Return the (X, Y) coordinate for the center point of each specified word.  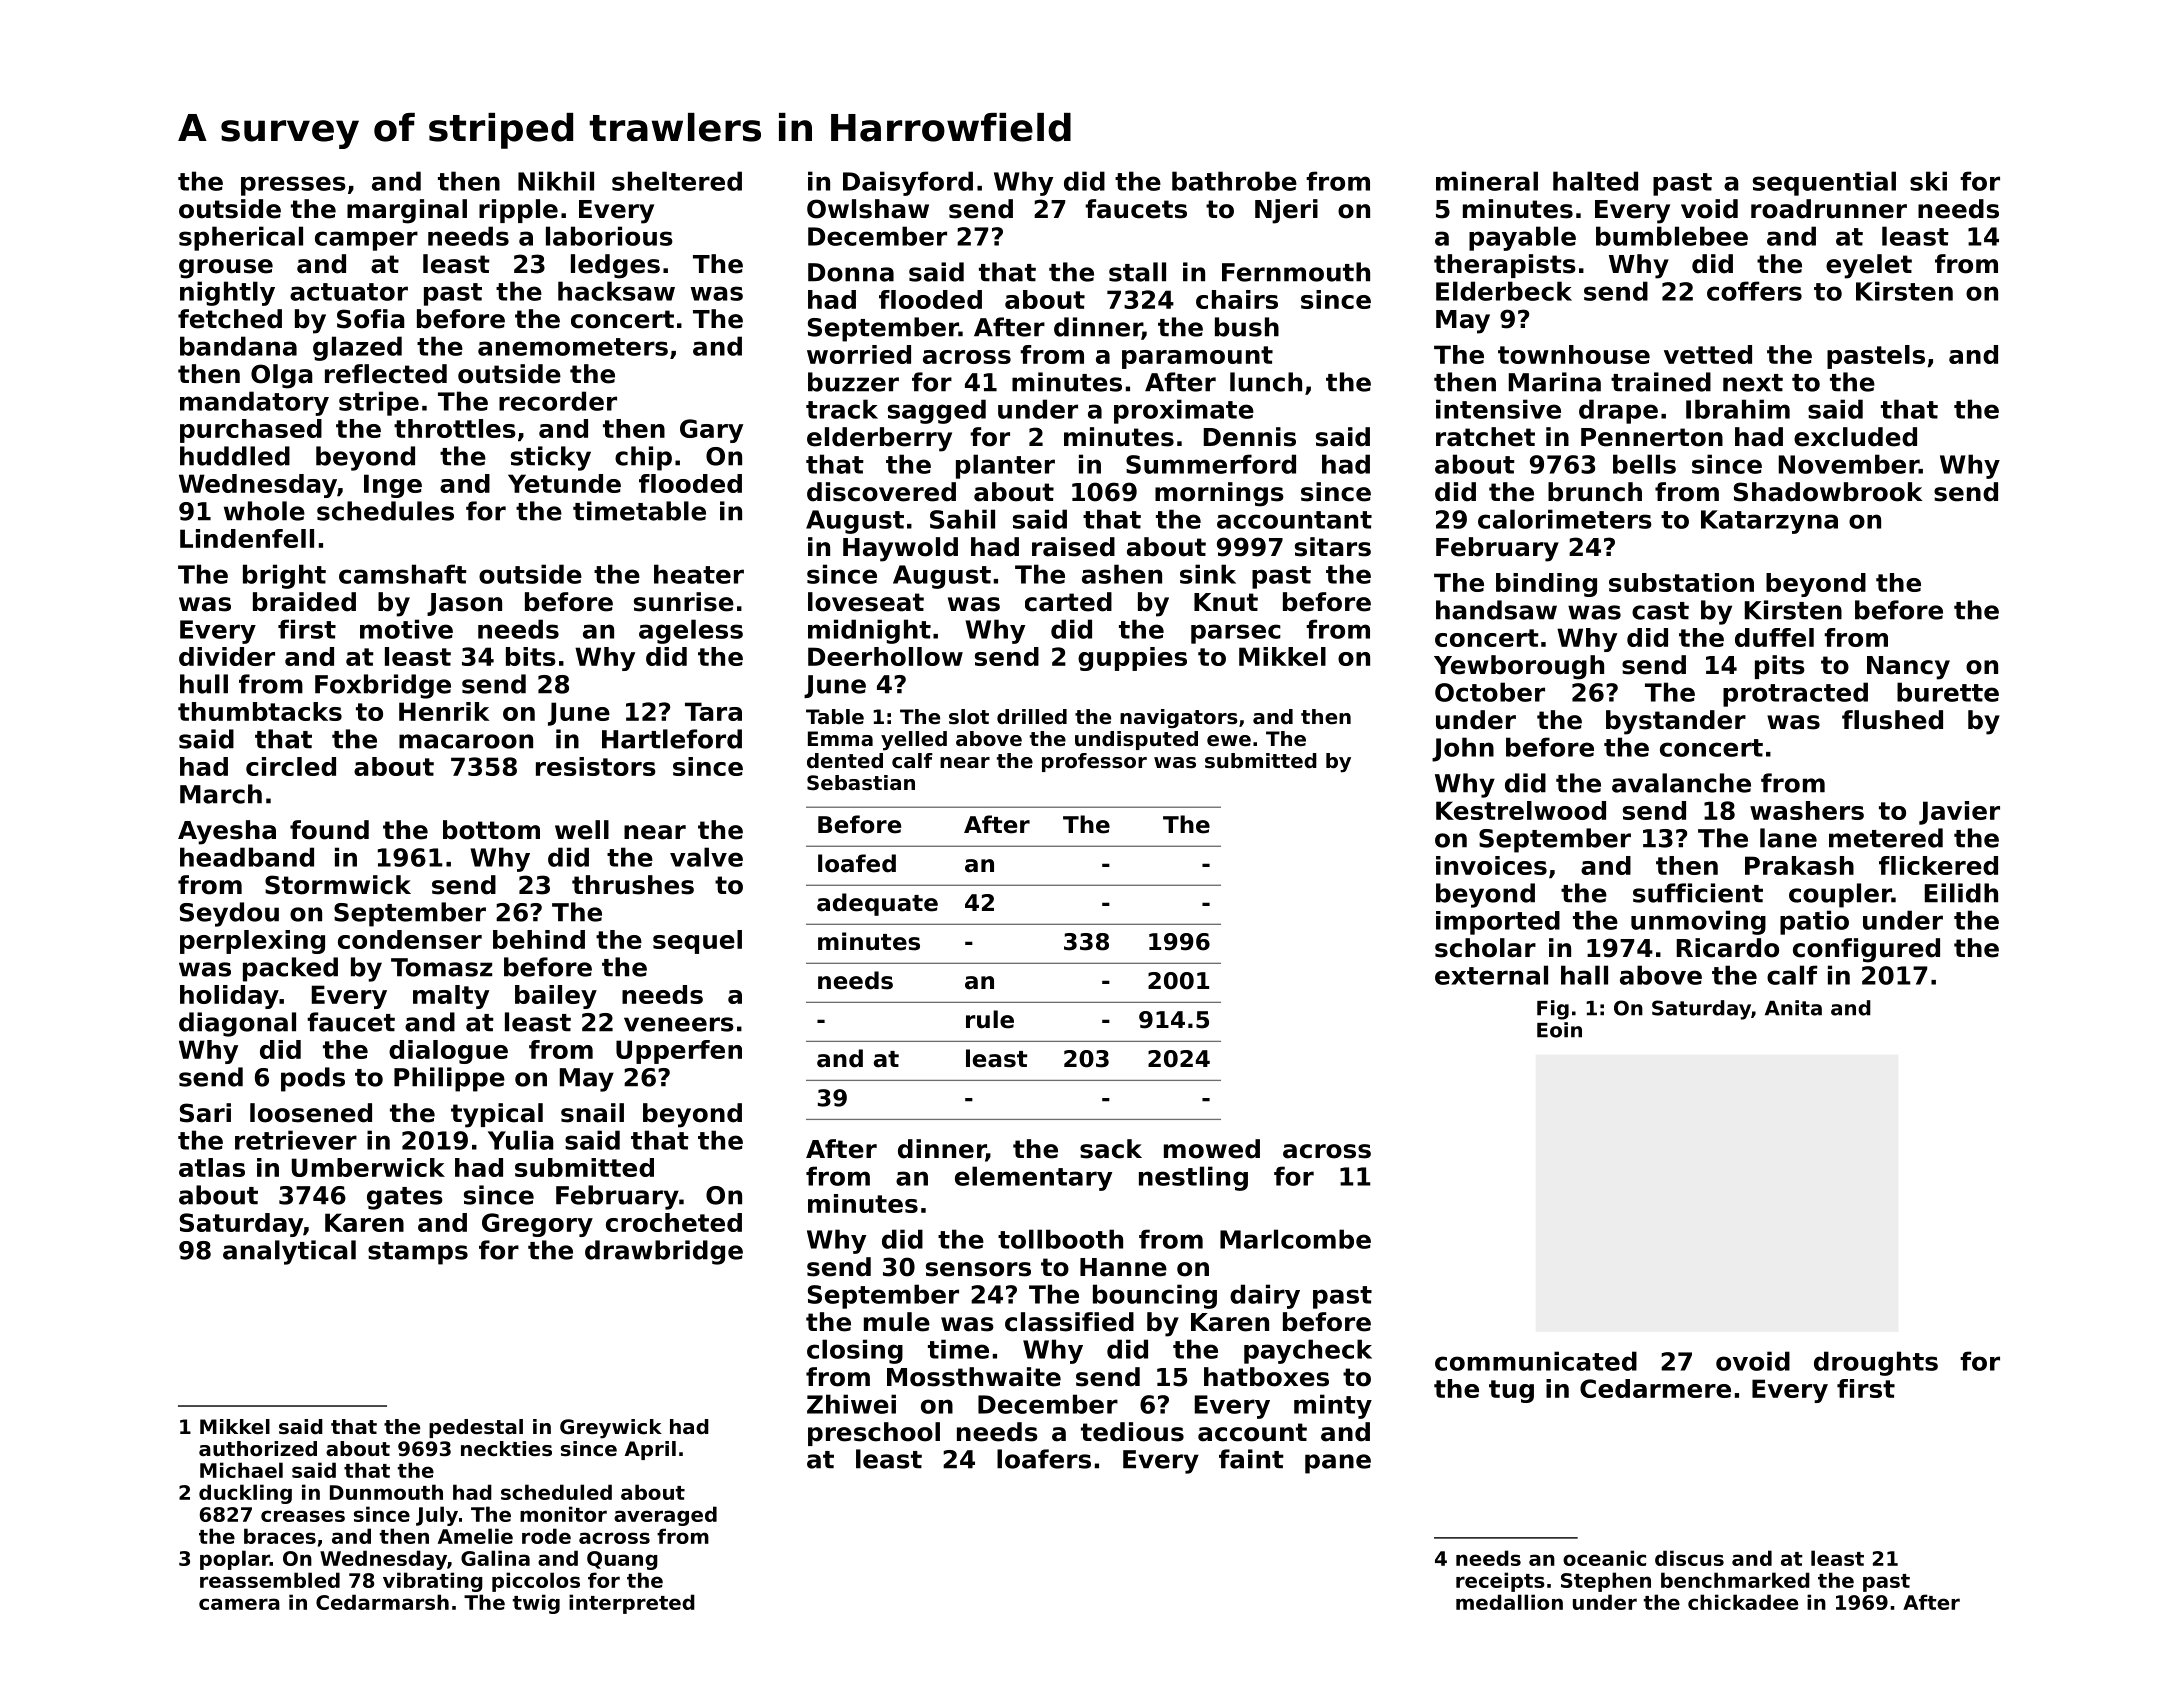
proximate (1184, 411)
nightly (227, 293)
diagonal (237, 1024)
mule (897, 1322)
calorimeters (1565, 519)
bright (284, 576)
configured (1866, 950)
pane (1338, 1464)
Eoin (1559, 1030)
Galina (495, 1558)
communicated (1536, 1361)
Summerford (1211, 464)
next (1753, 383)
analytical (289, 1252)
